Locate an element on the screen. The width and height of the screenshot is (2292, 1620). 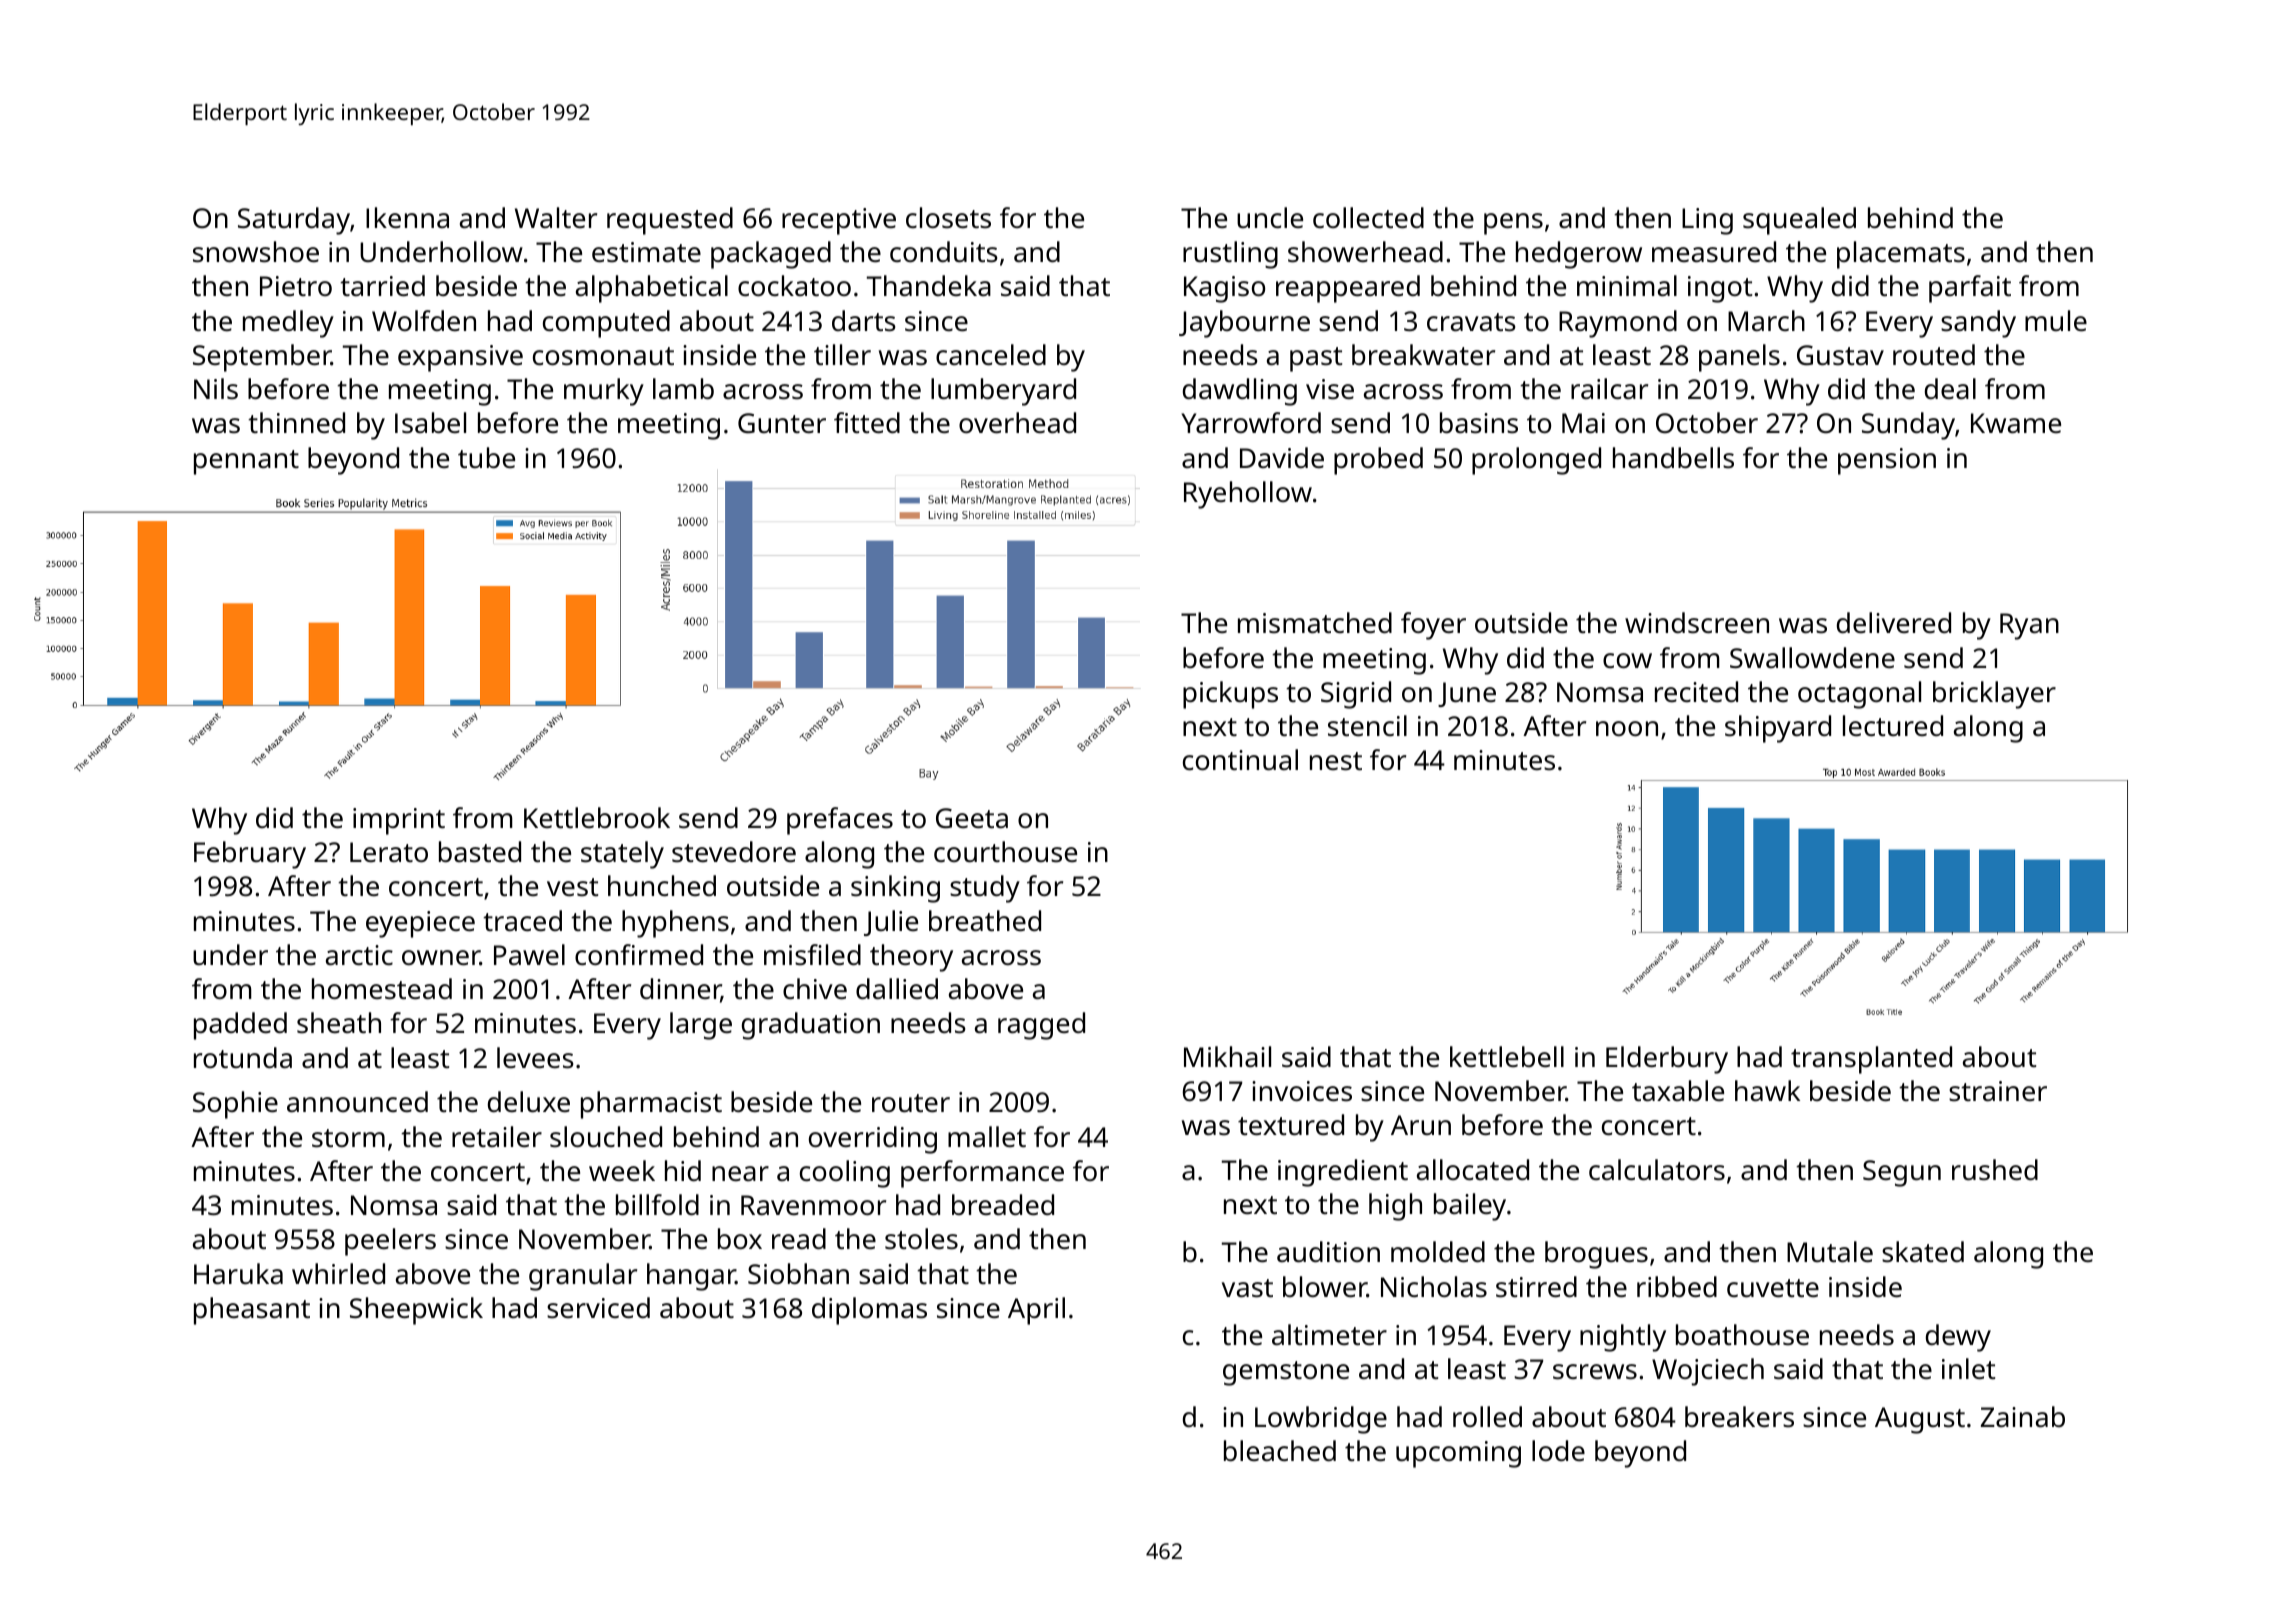
stencil is located at coordinates (1367, 726).
